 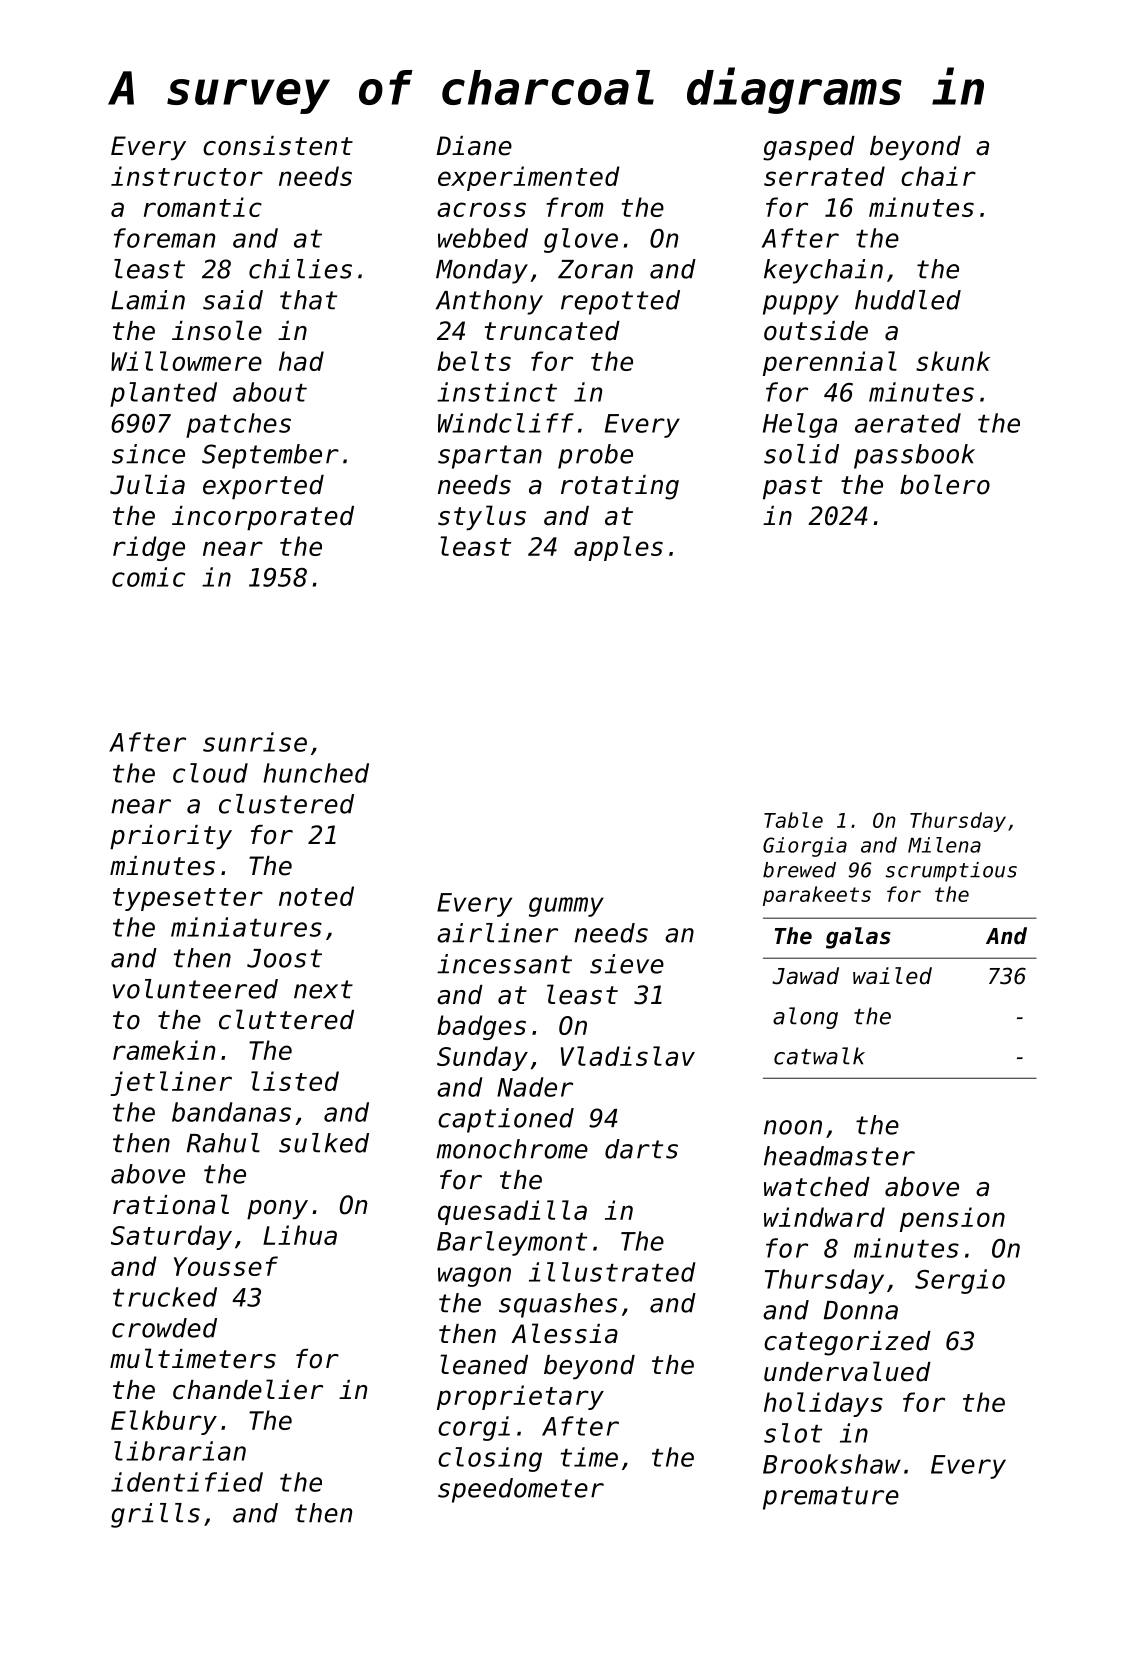 I want to click on foreman, so click(x=164, y=238).
